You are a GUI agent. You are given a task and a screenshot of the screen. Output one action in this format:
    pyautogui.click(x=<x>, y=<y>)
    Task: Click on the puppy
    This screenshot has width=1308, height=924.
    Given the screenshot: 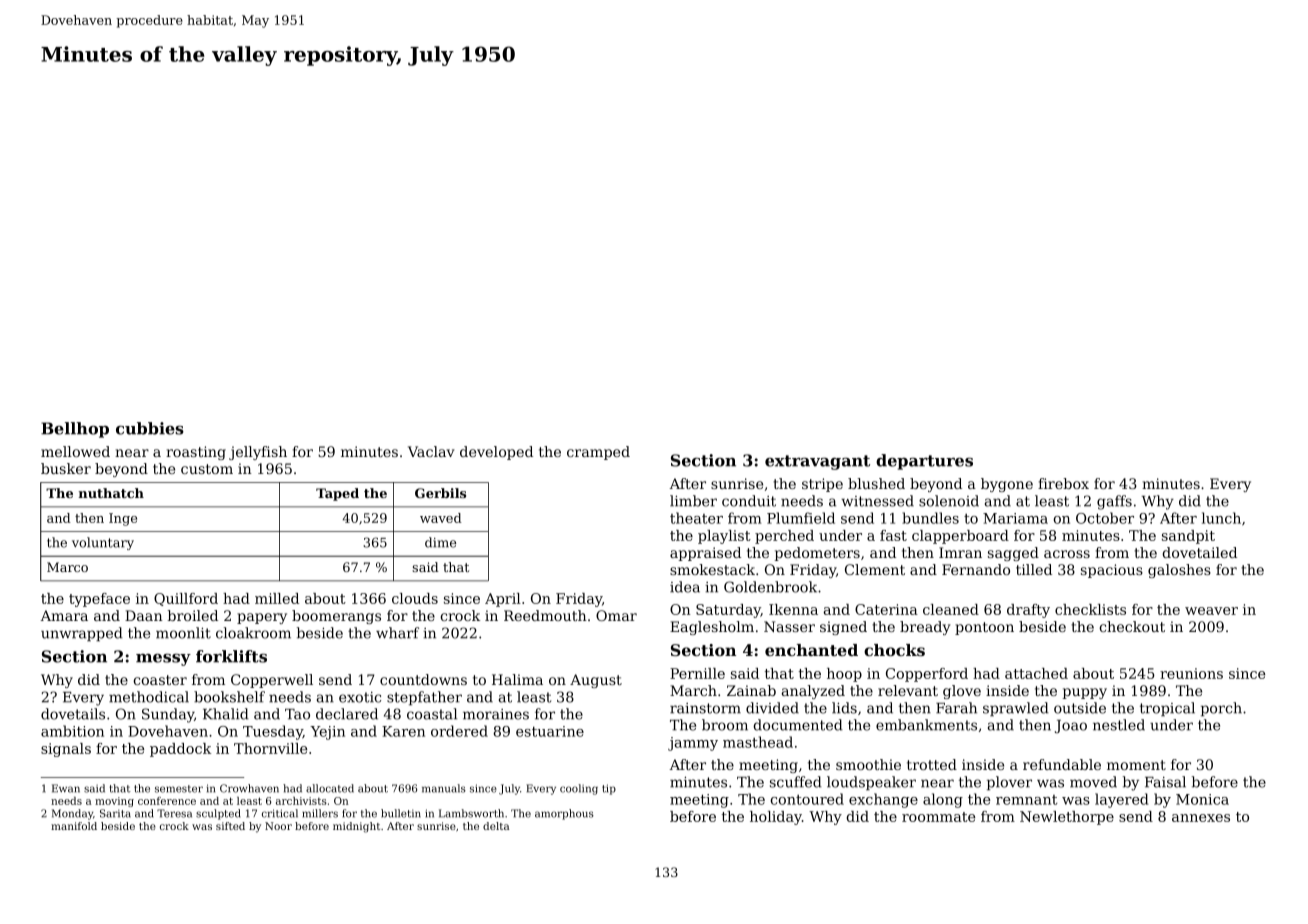 What is the action you would take?
    pyautogui.click(x=1084, y=693)
